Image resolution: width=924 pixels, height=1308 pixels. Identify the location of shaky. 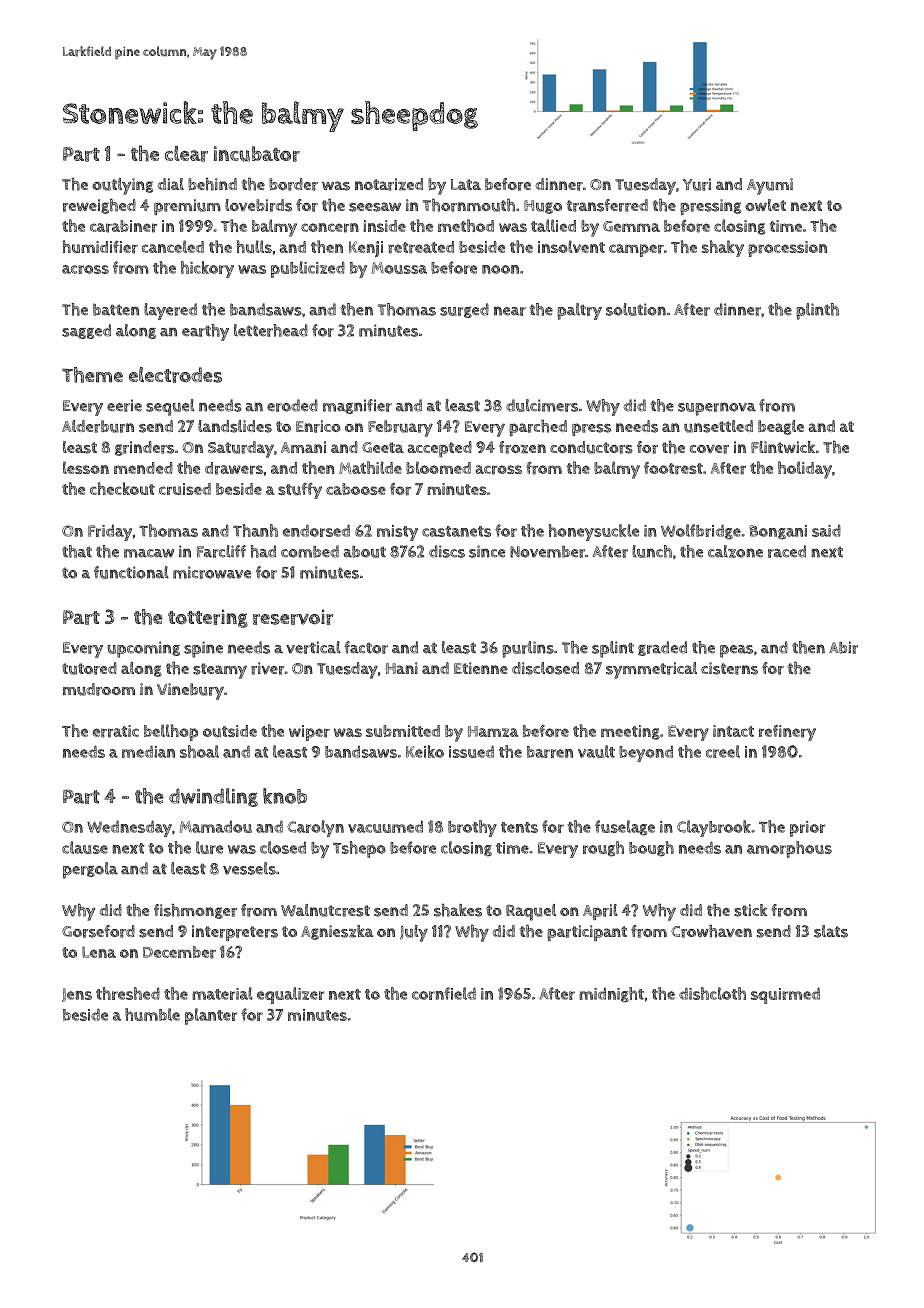
(723, 248).
